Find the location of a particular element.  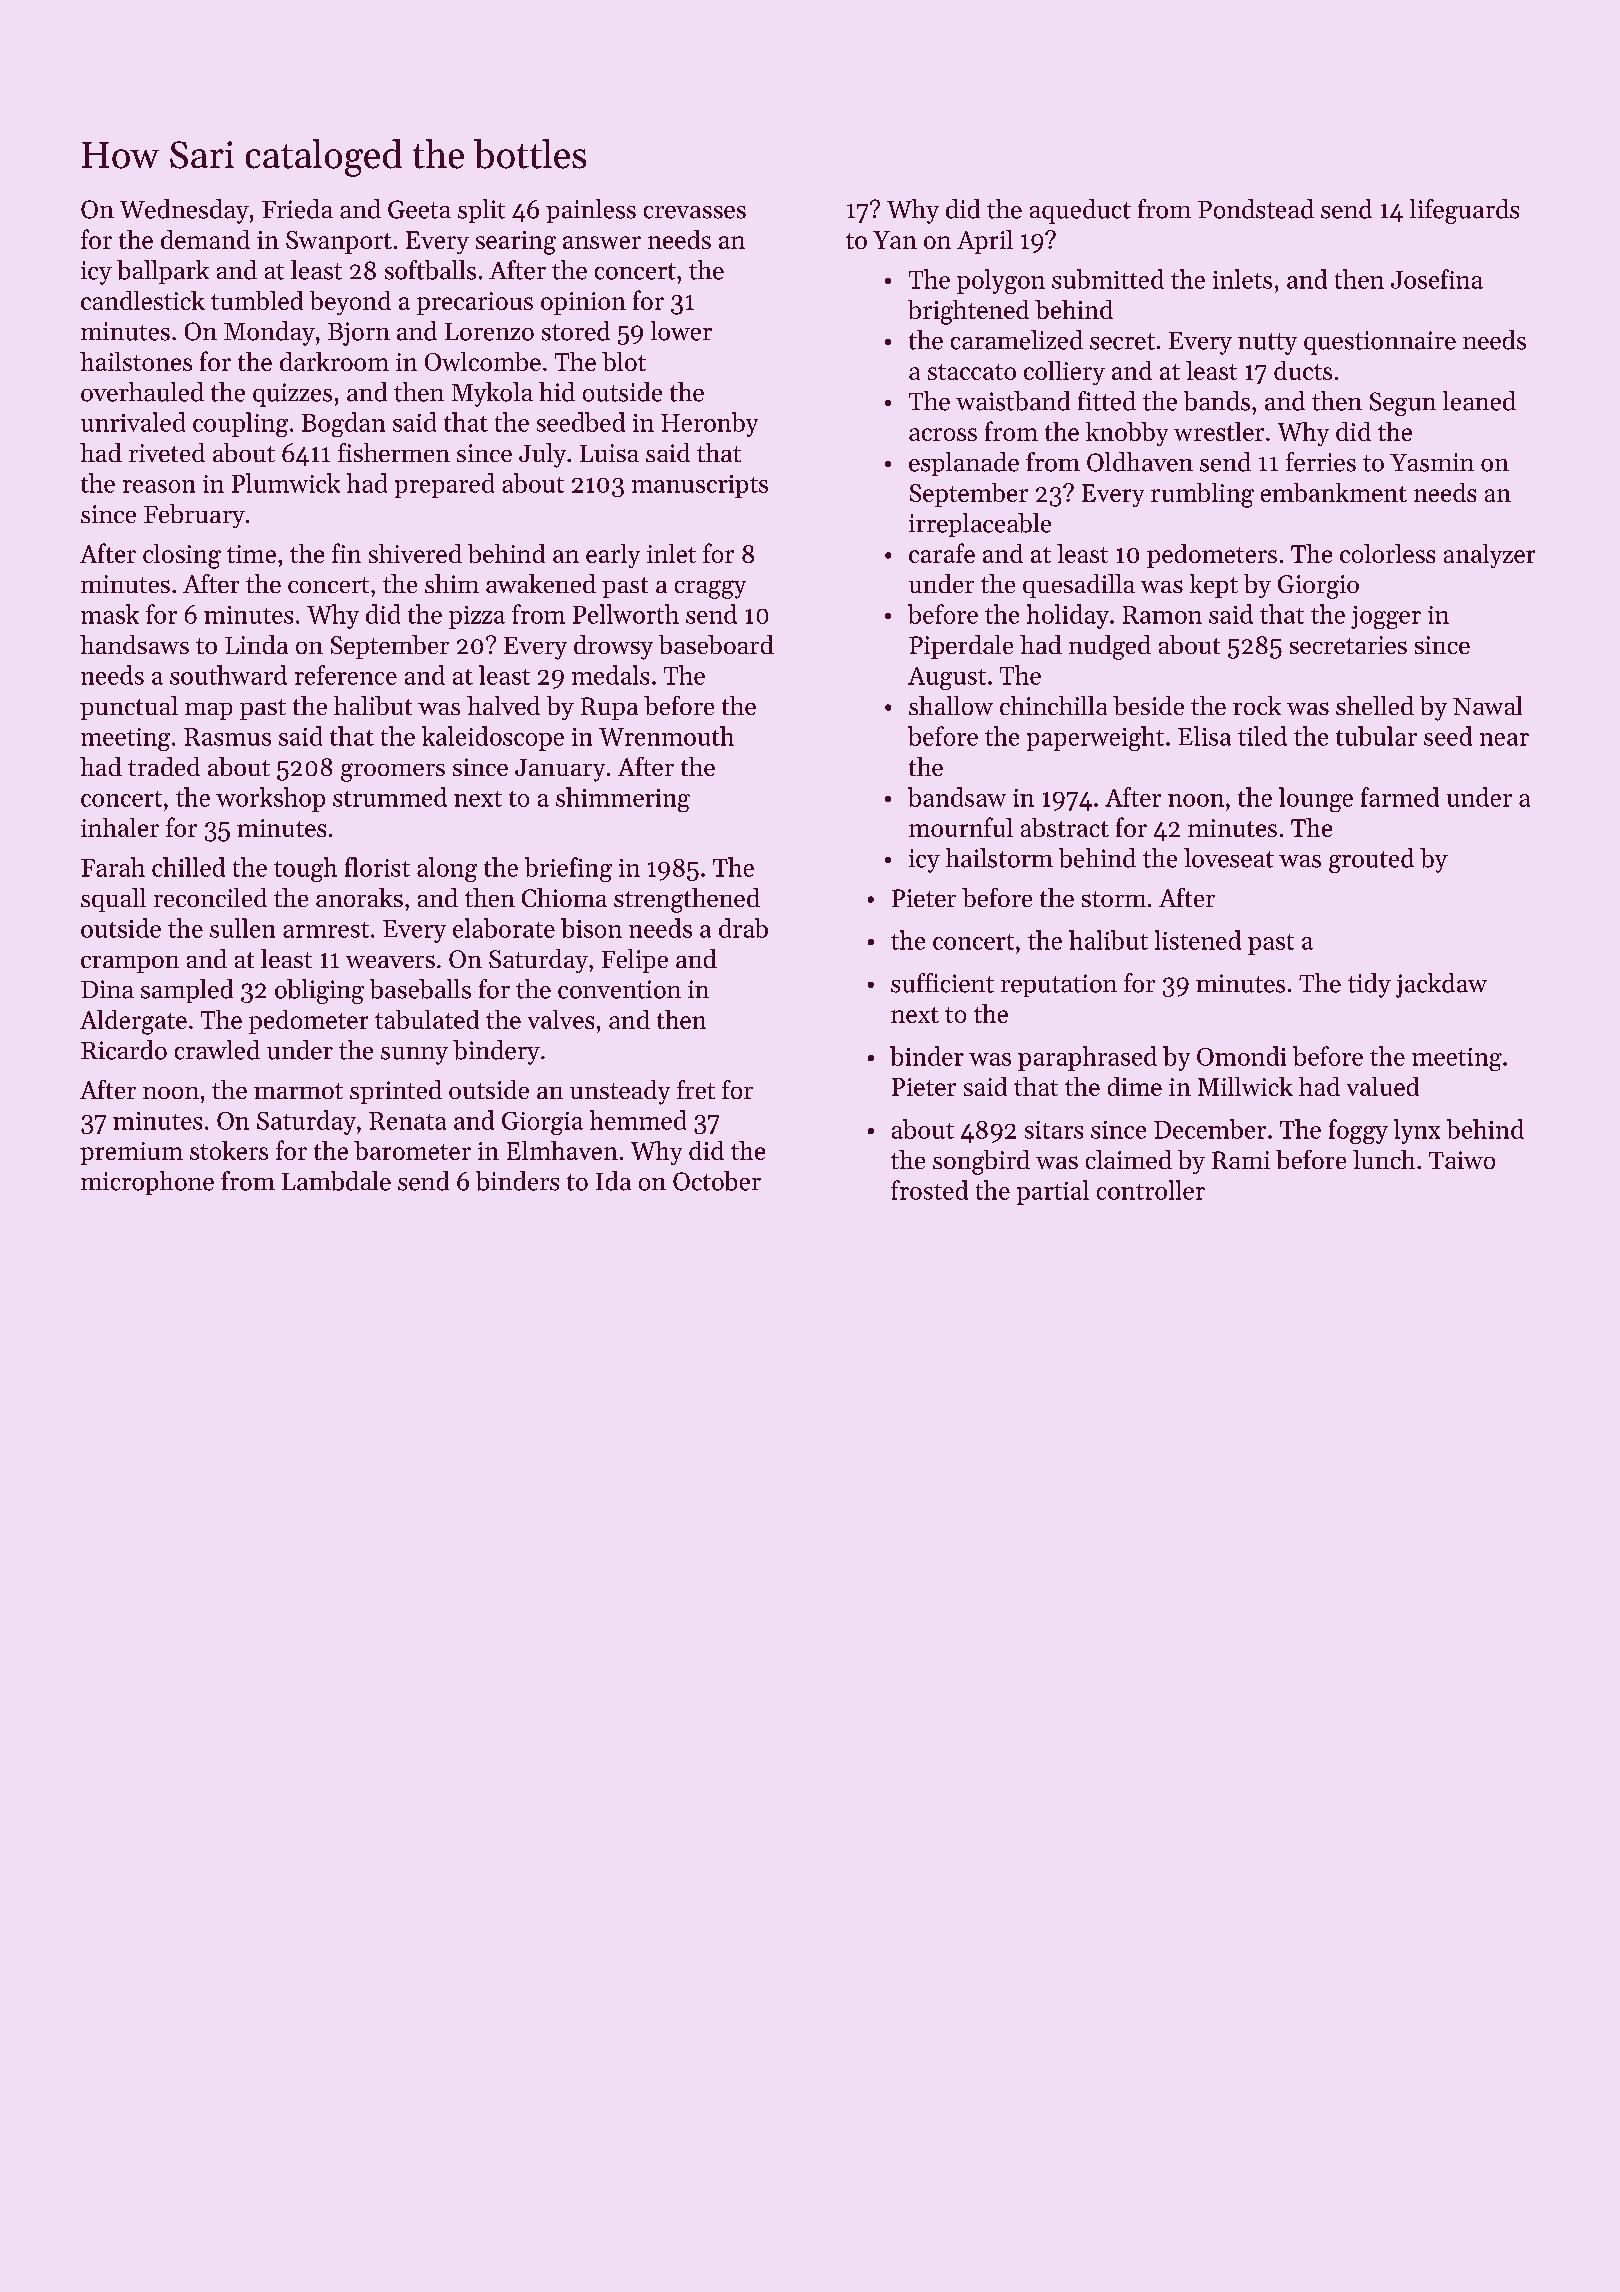

ducts is located at coordinates (1303, 370).
